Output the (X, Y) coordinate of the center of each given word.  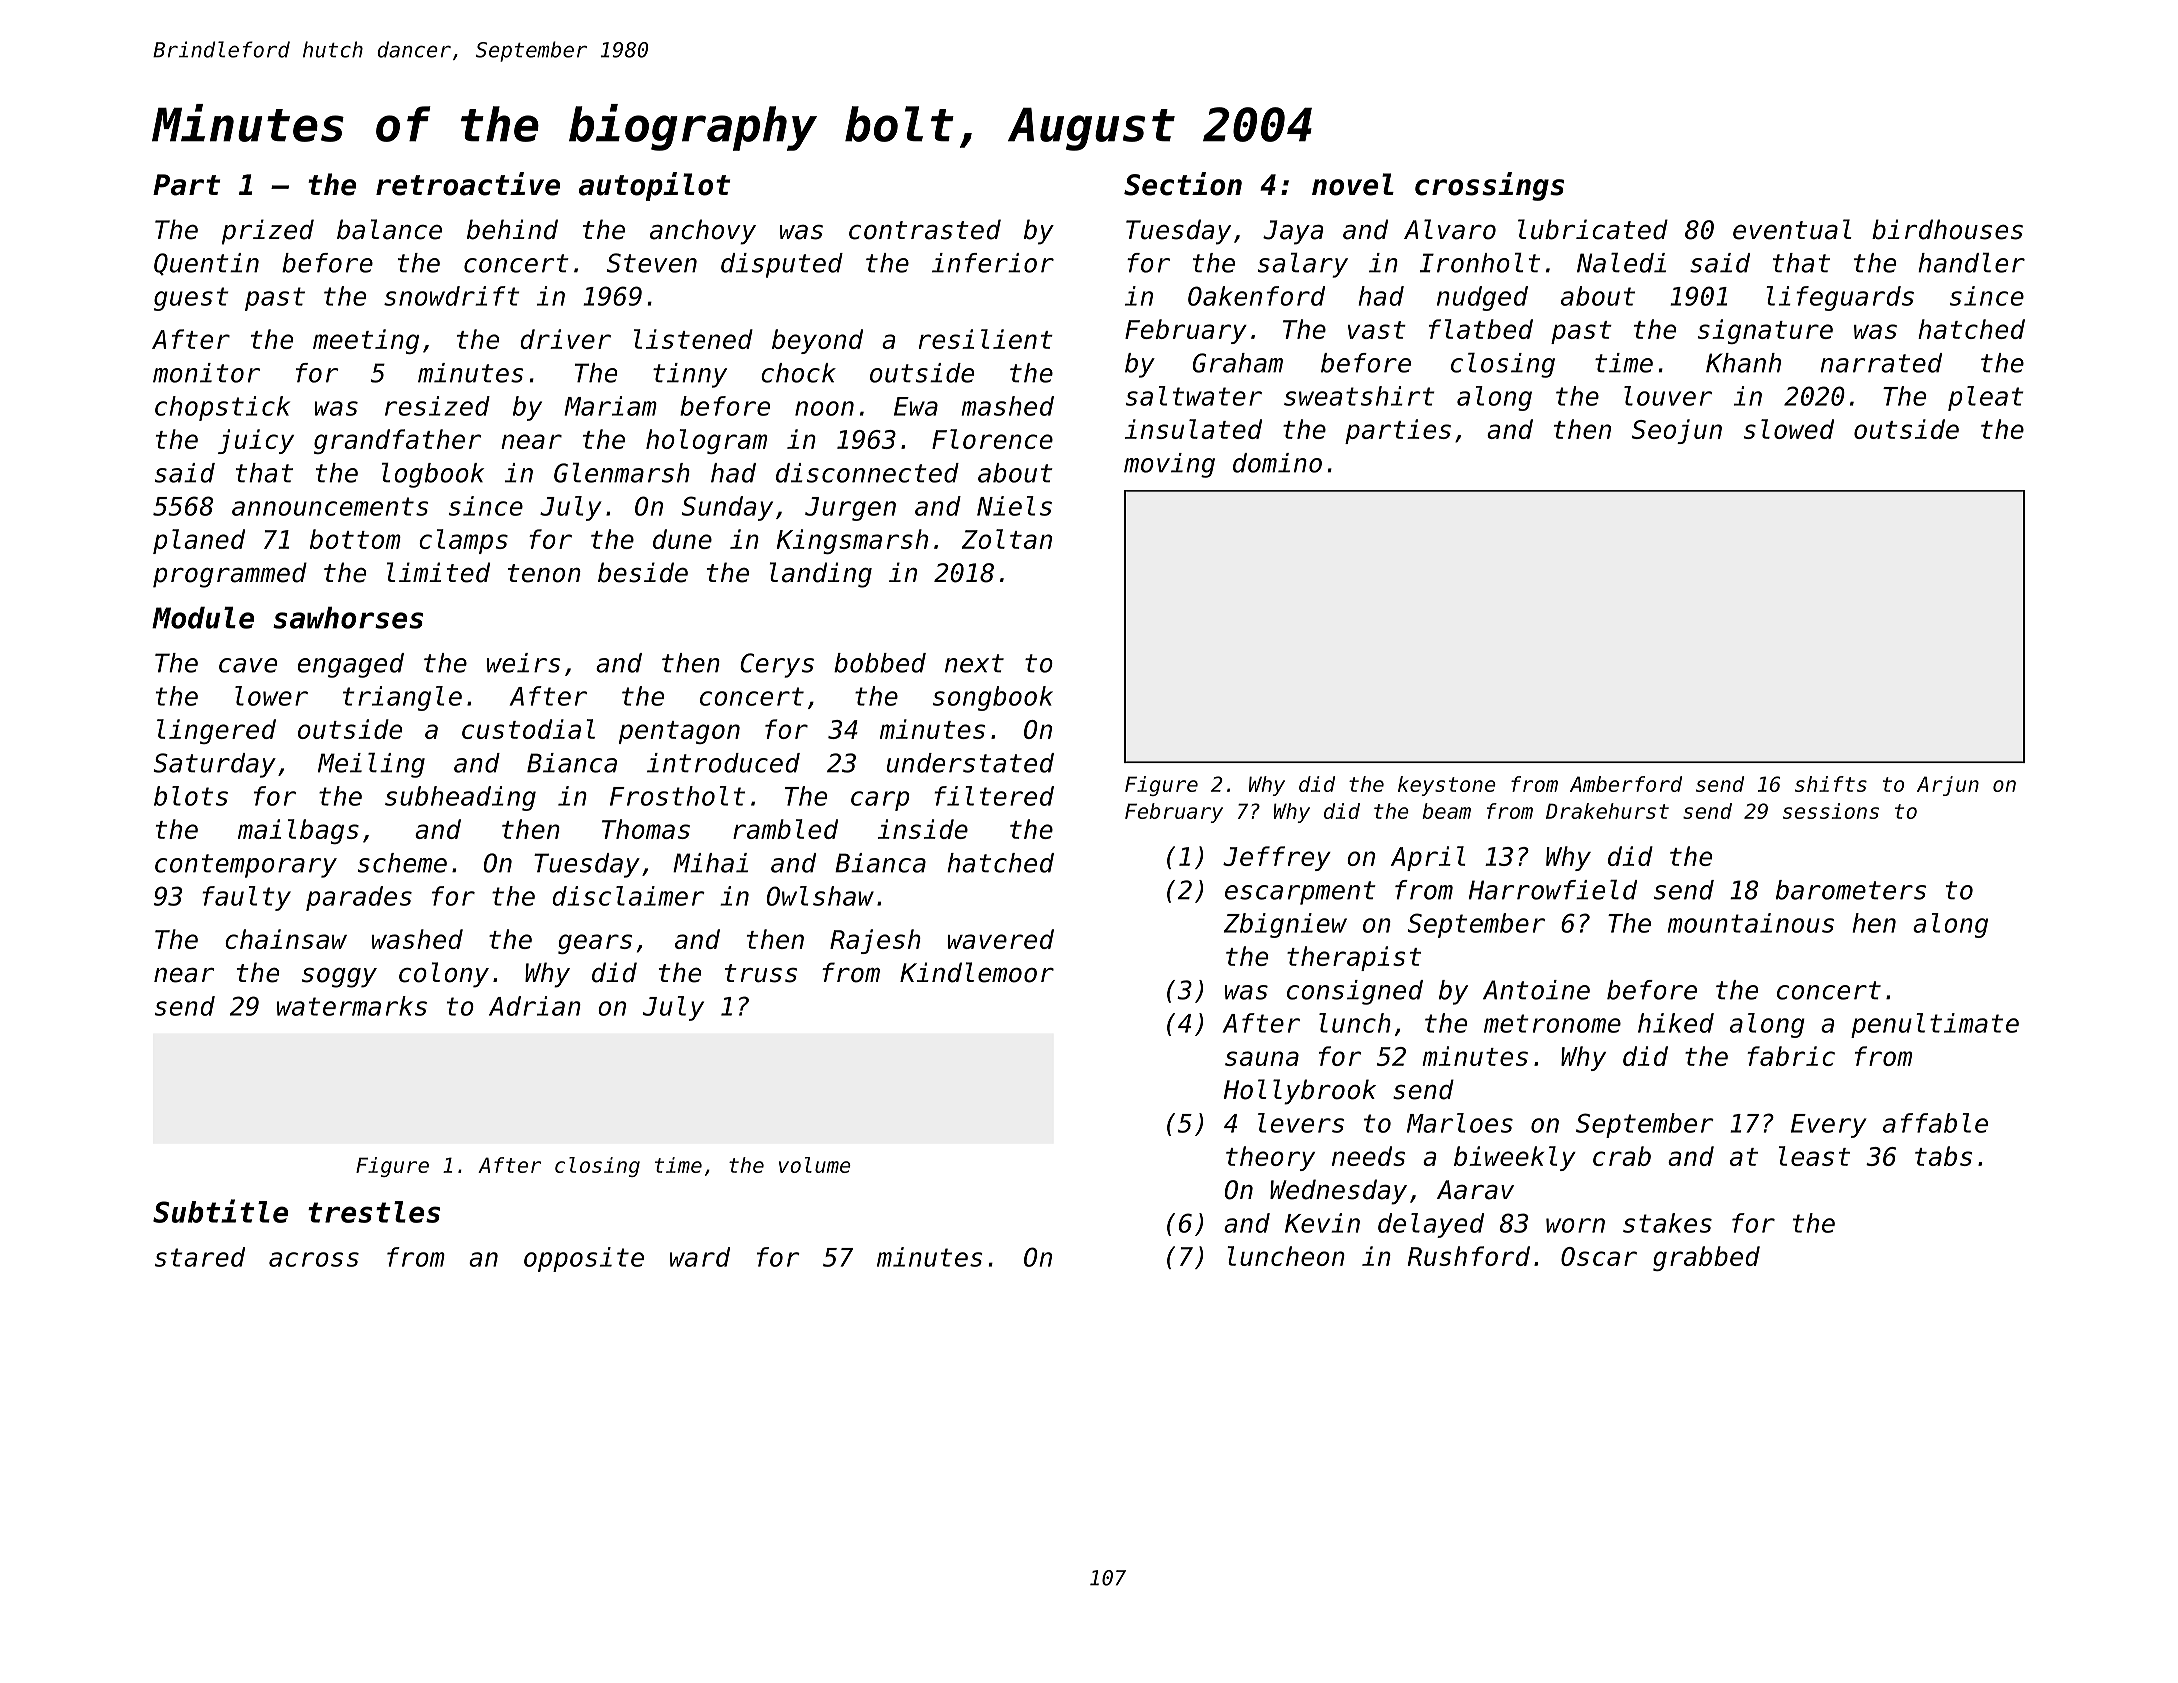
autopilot (654, 186)
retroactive (468, 184)
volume (815, 1165)
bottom (355, 539)
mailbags (298, 831)
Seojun (1677, 431)
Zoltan (1007, 539)
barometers (1851, 890)
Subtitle (220, 1211)
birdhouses (1947, 229)
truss (761, 973)
